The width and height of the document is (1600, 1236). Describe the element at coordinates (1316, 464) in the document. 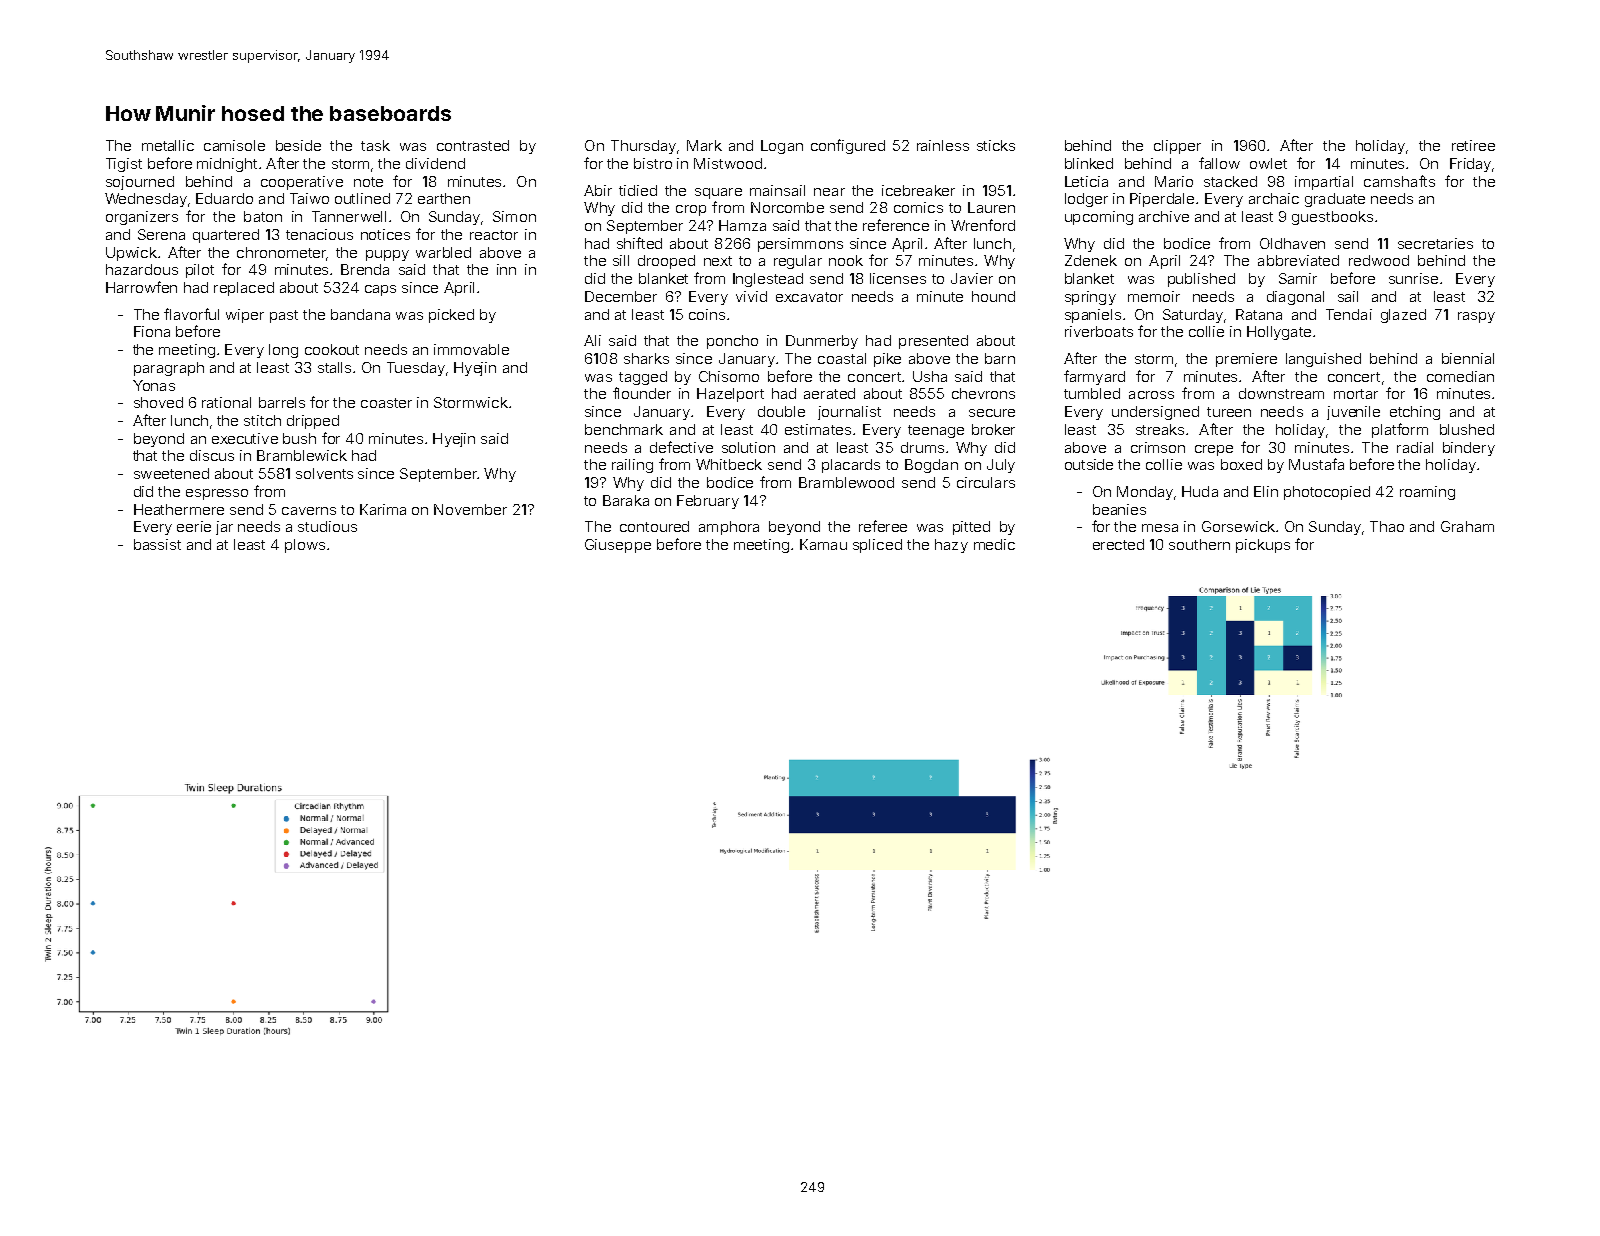

I see `Mustafa` at that location.
